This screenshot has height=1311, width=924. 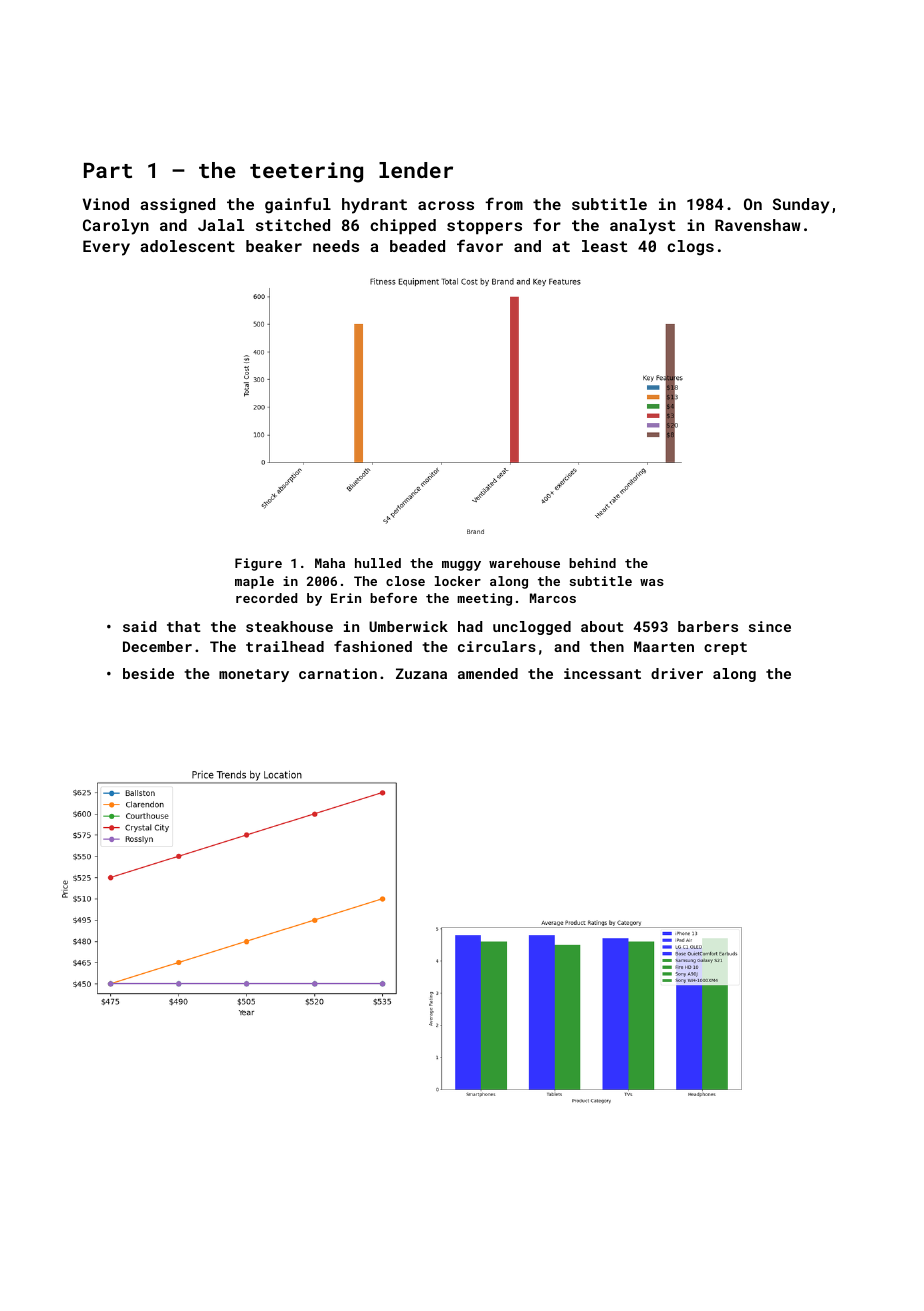 What do you see at coordinates (106, 248) in the screenshot?
I see `Every` at bounding box center [106, 248].
